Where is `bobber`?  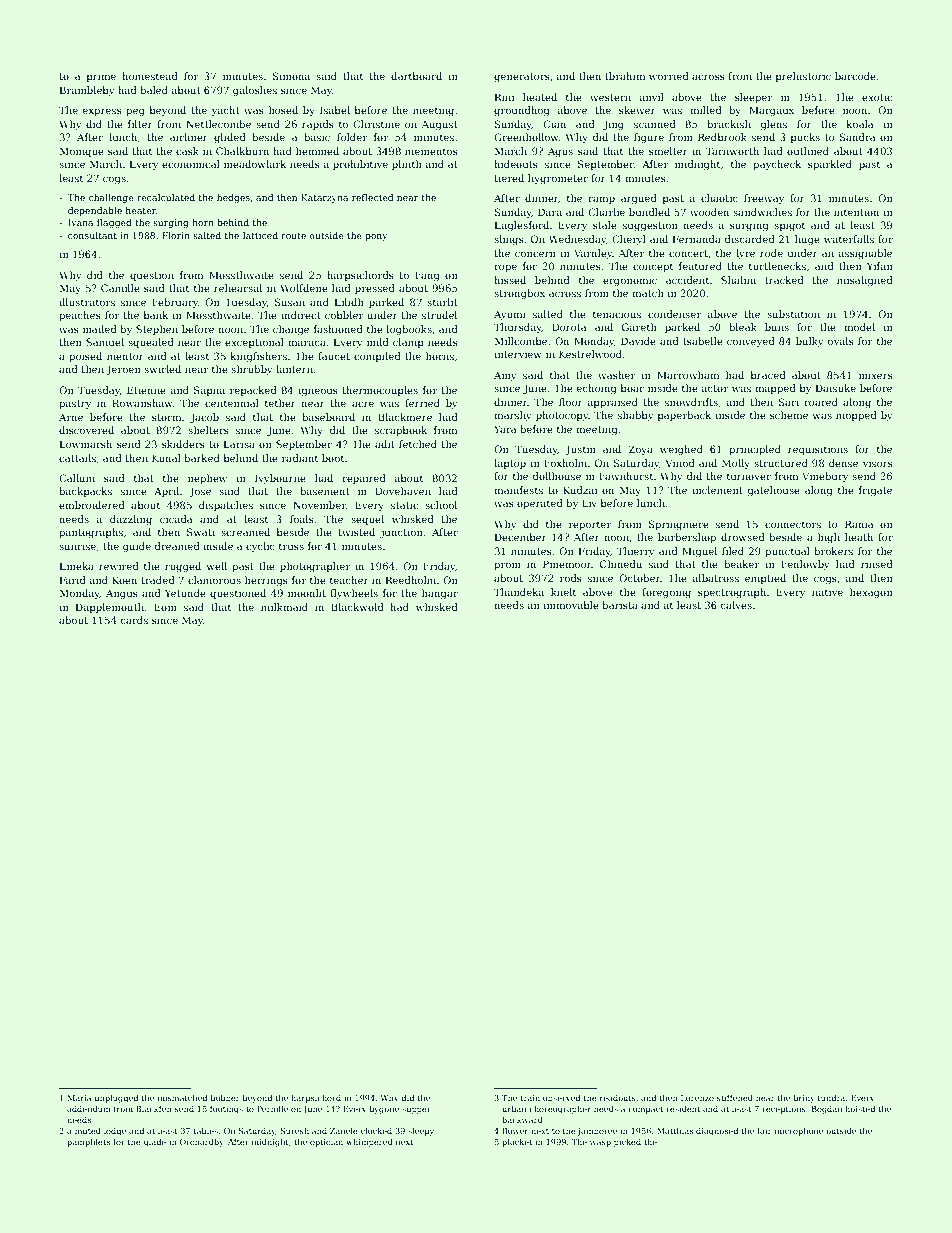
bobber is located at coordinates (225, 1097).
